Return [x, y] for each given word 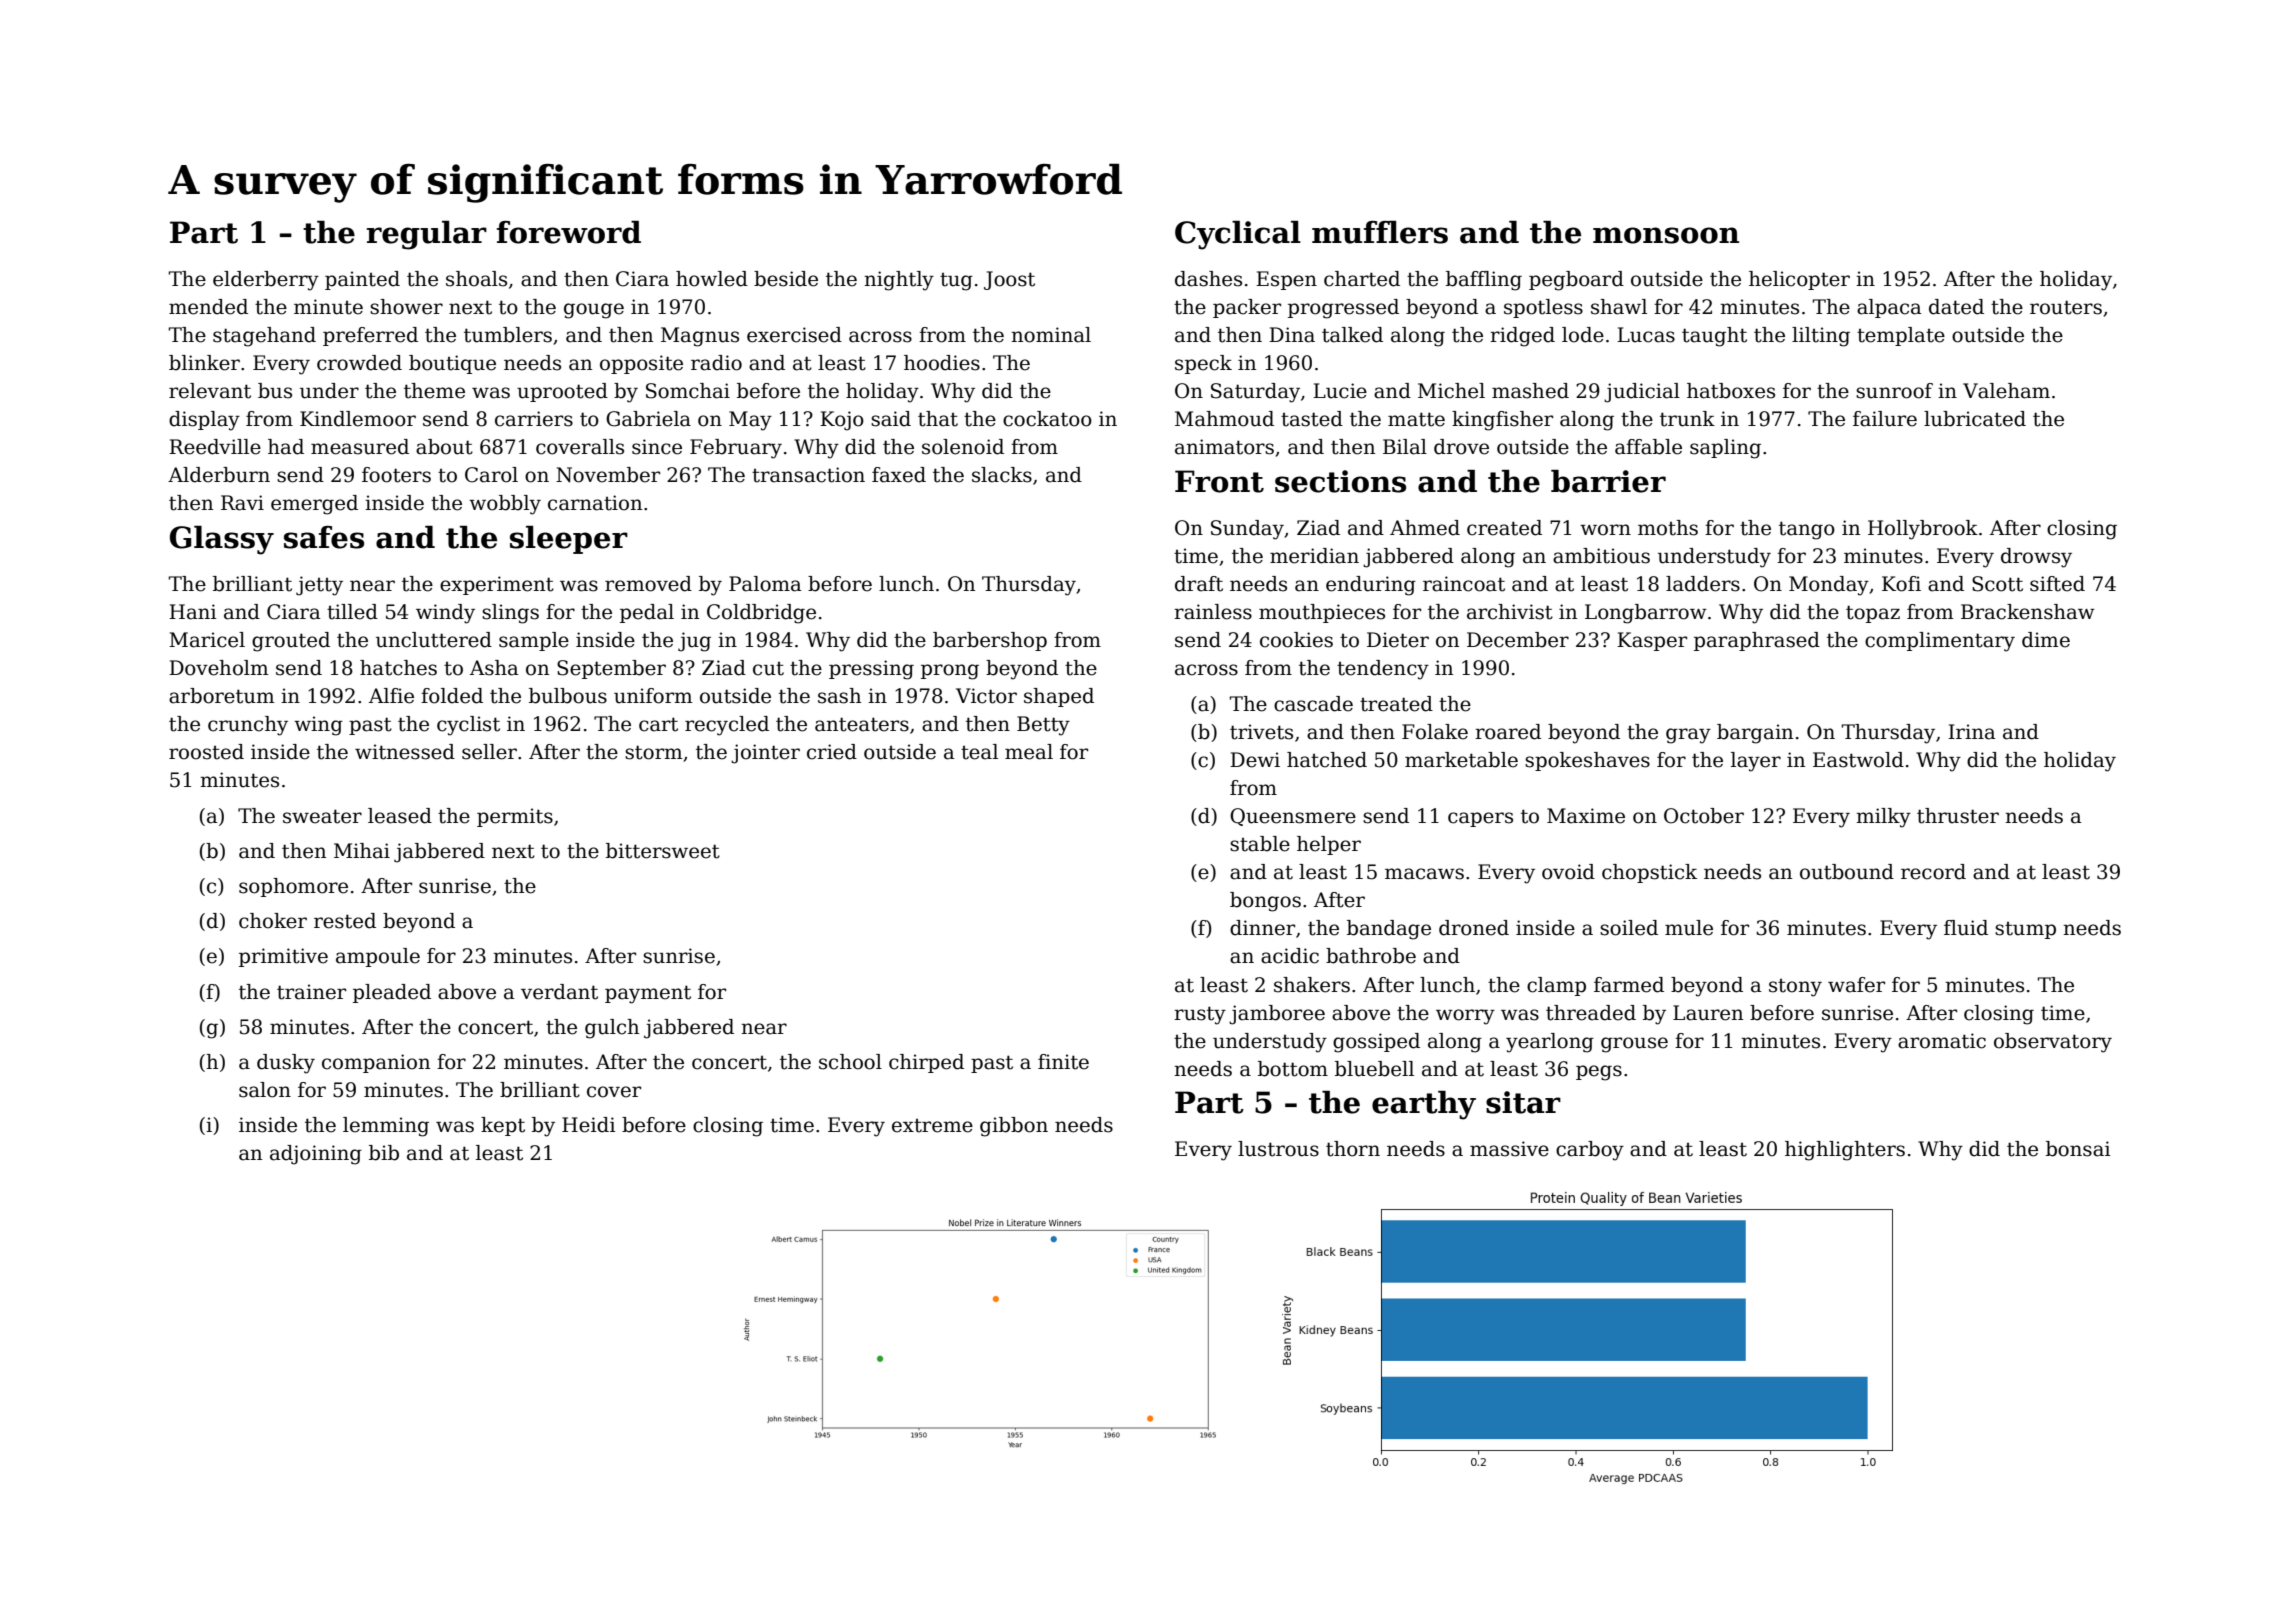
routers [2066, 307]
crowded [359, 363]
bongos [1265, 902]
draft [1199, 584]
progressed [1343, 309]
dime [2046, 640]
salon [265, 1090]
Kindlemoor [358, 419]
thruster [1958, 816]
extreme [932, 1126]
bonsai [2078, 1149]
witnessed [405, 752]
